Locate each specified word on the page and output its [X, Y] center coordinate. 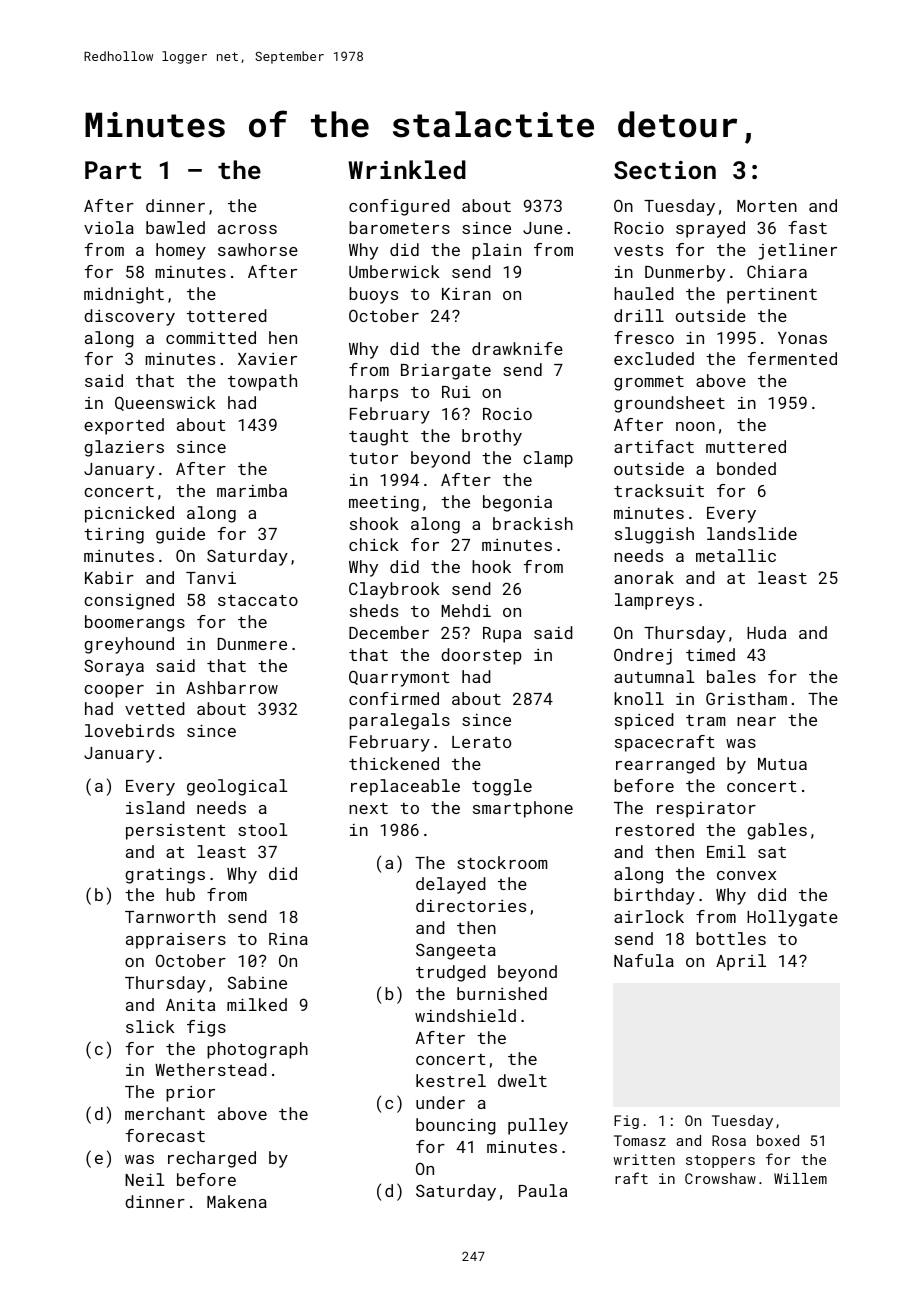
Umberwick [394, 271]
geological [237, 787]
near [756, 721]
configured [399, 207]
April [741, 962]
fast [808, 227]
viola [109, 227]
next [368, 808]
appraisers [176, 941]
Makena [237, 1201]
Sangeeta [456, 951]
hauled [644, 293]
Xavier [267, 359]
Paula [543, 1190]
